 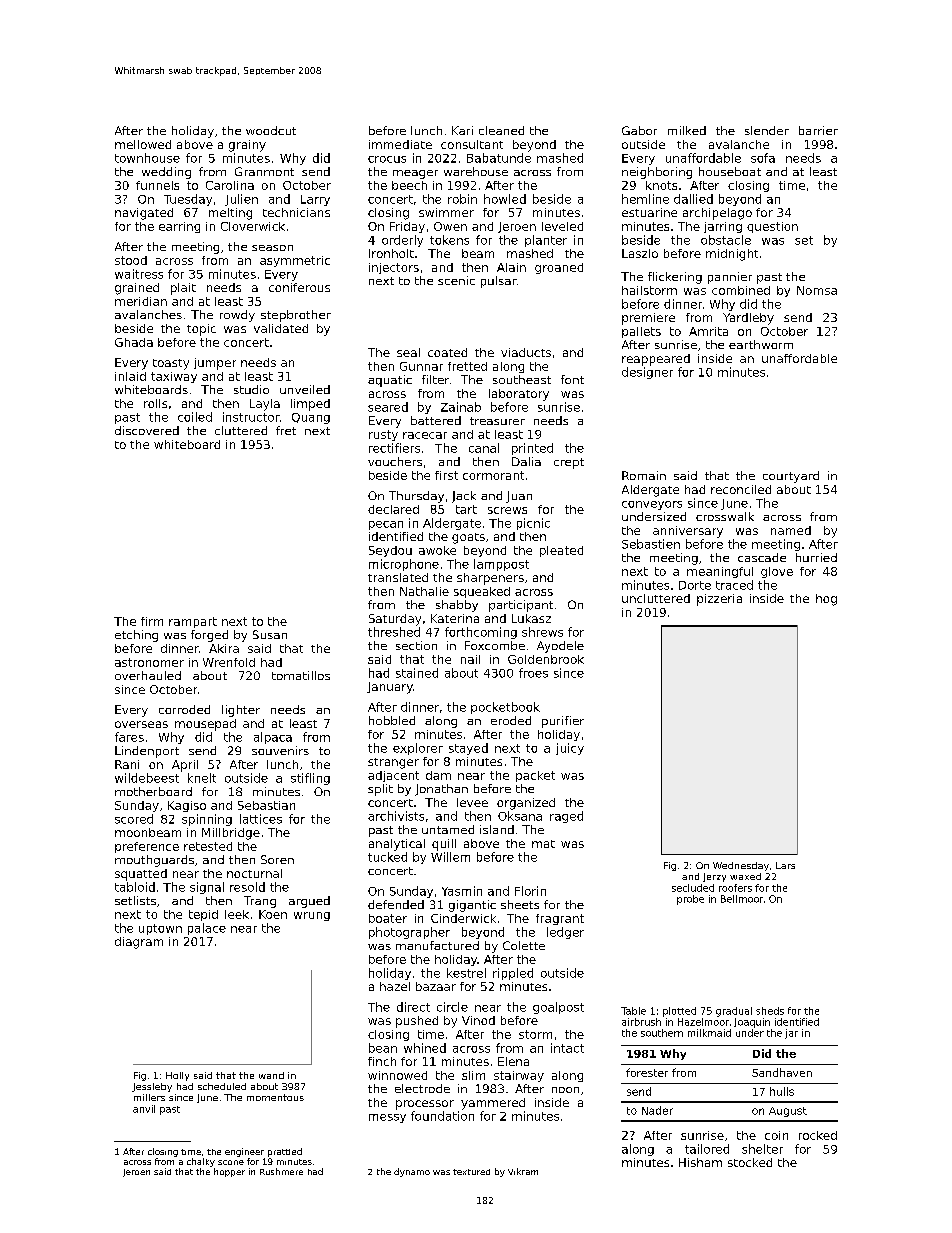 What do you see at coordinates (127, 764) in the image?
I see `Rani` at bounding box center [127, 764].
